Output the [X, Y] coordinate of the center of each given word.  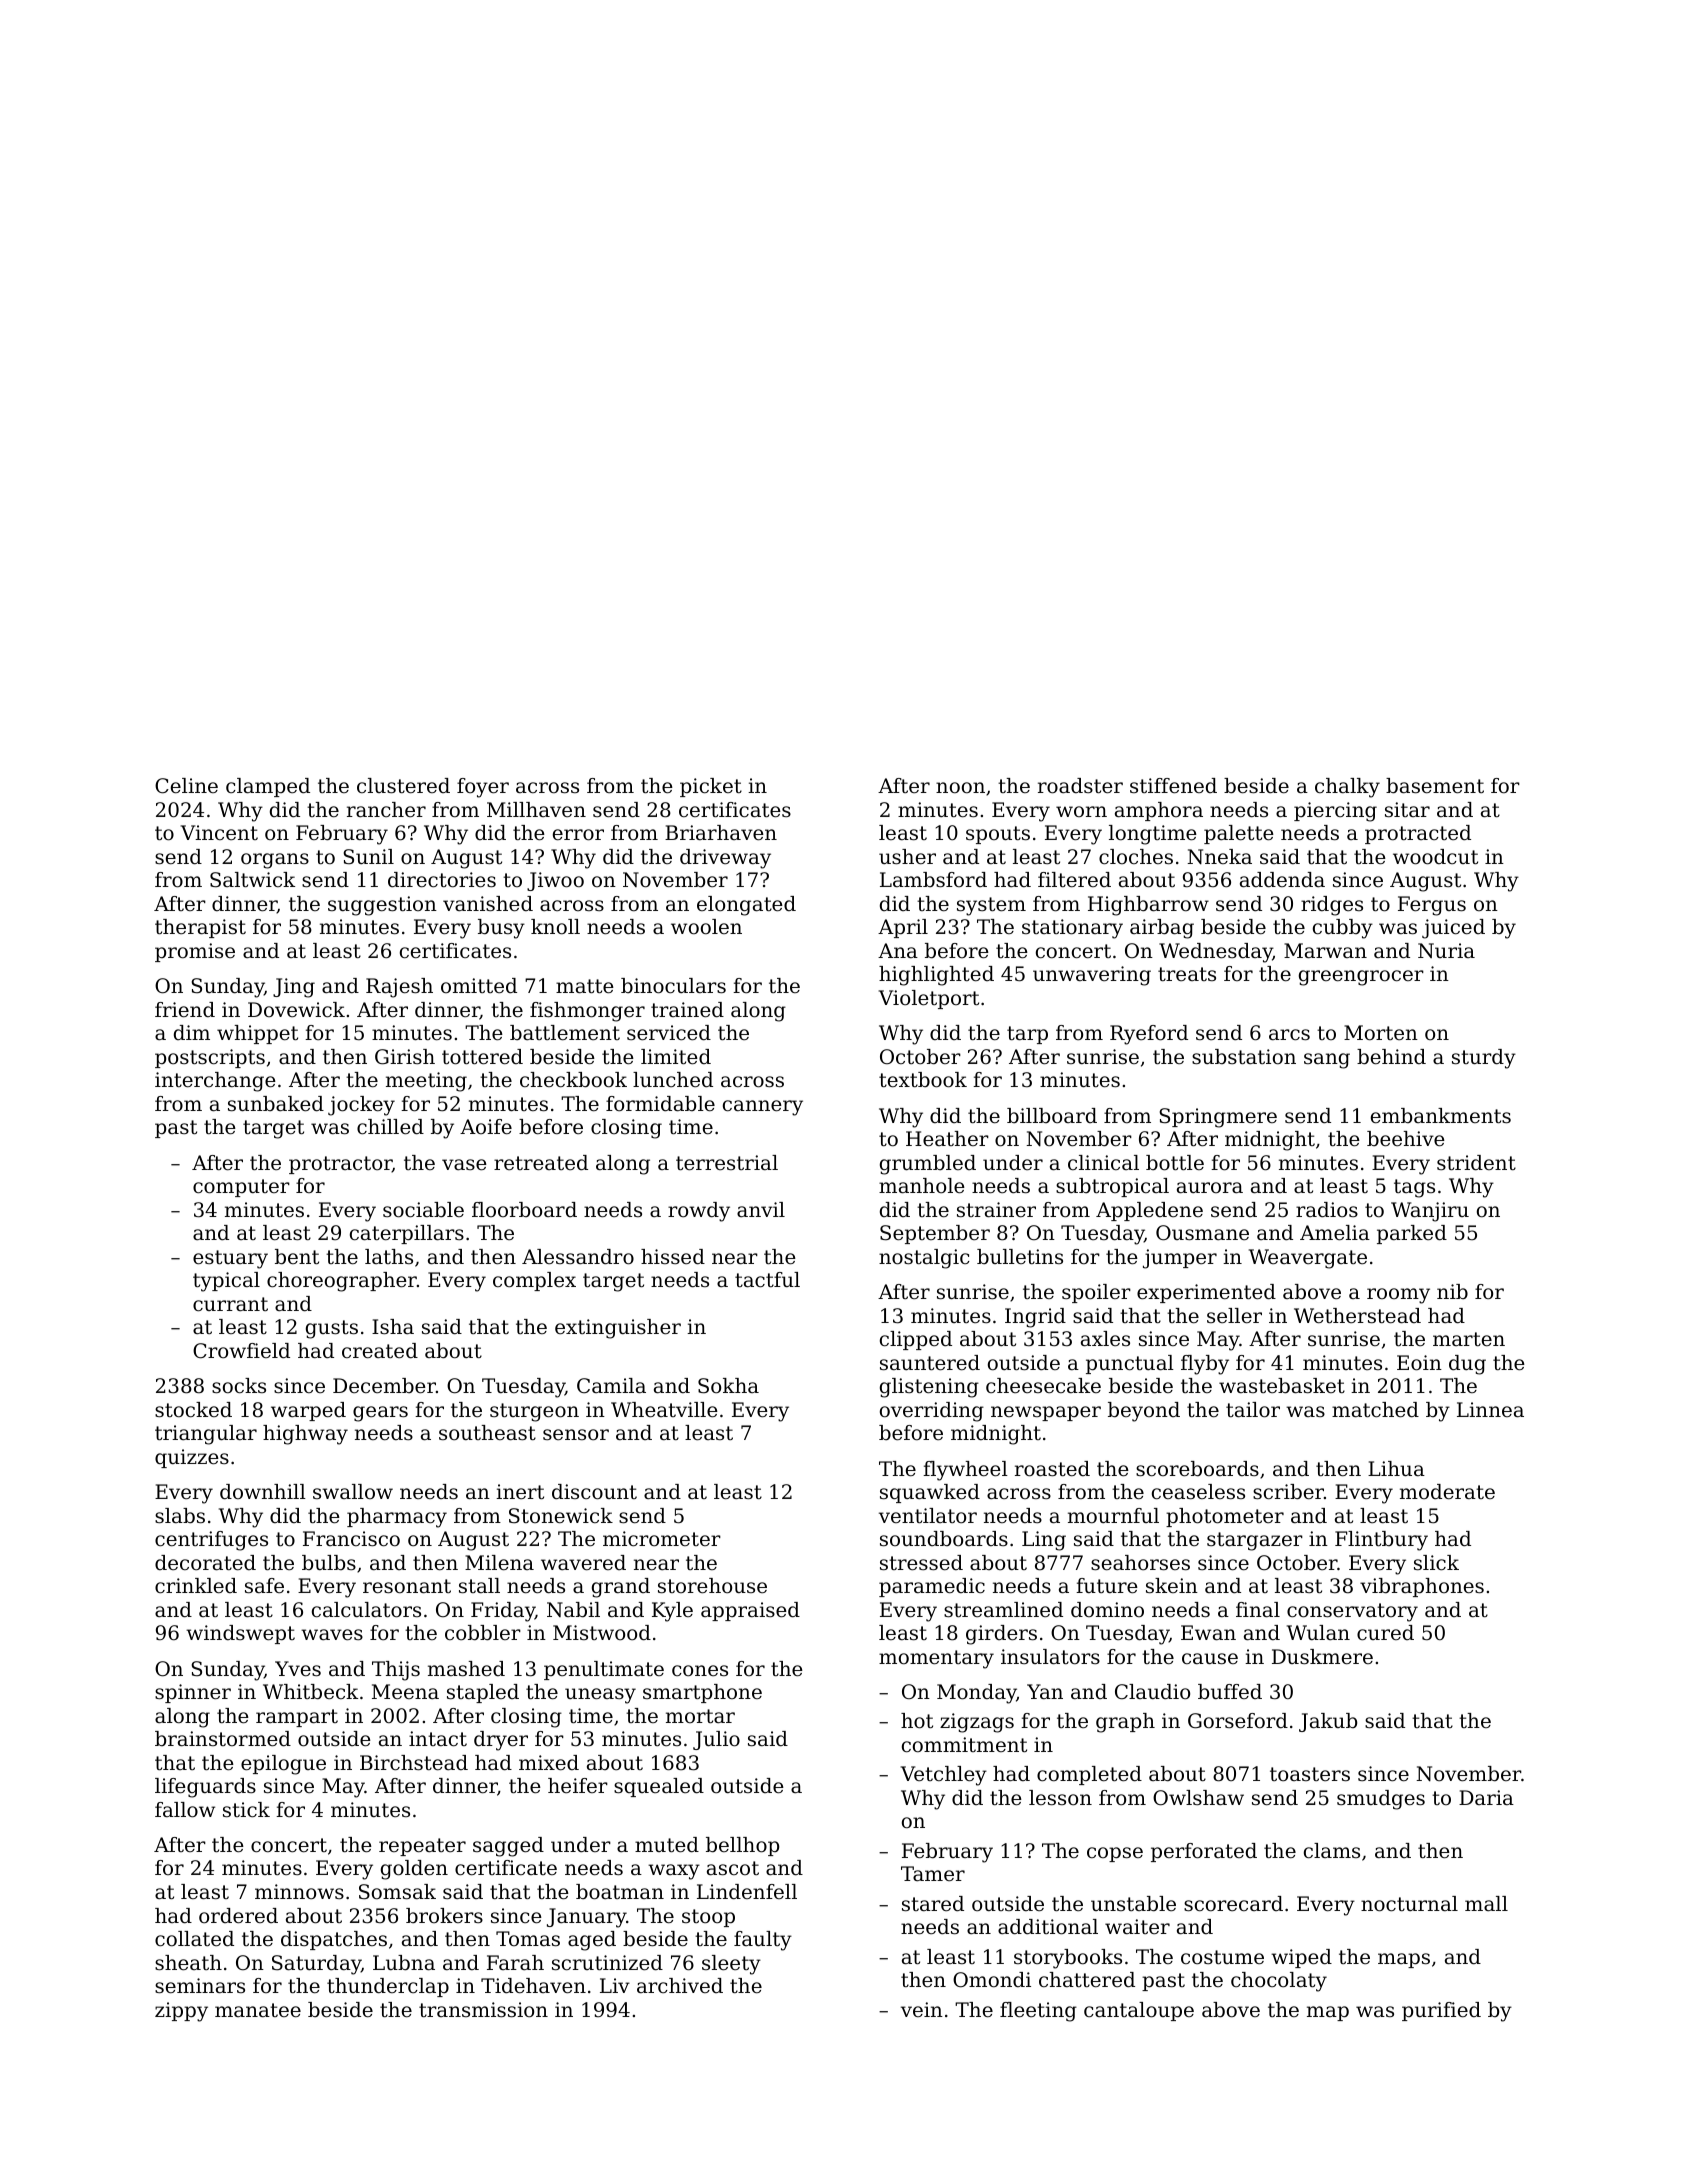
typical [226, 1282]
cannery [763, 1108]
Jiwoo [555, 881]
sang [1327, 1061]
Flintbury [1381, 1541]
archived [680, 1985]
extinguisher [618, 1329]
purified [1441, 2011]
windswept [240, 1634]
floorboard [524, 1210]
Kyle [672, 1612]
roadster [1080, 786]
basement [1435, 786]
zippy [181, 2012]
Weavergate [1308, 1259]
